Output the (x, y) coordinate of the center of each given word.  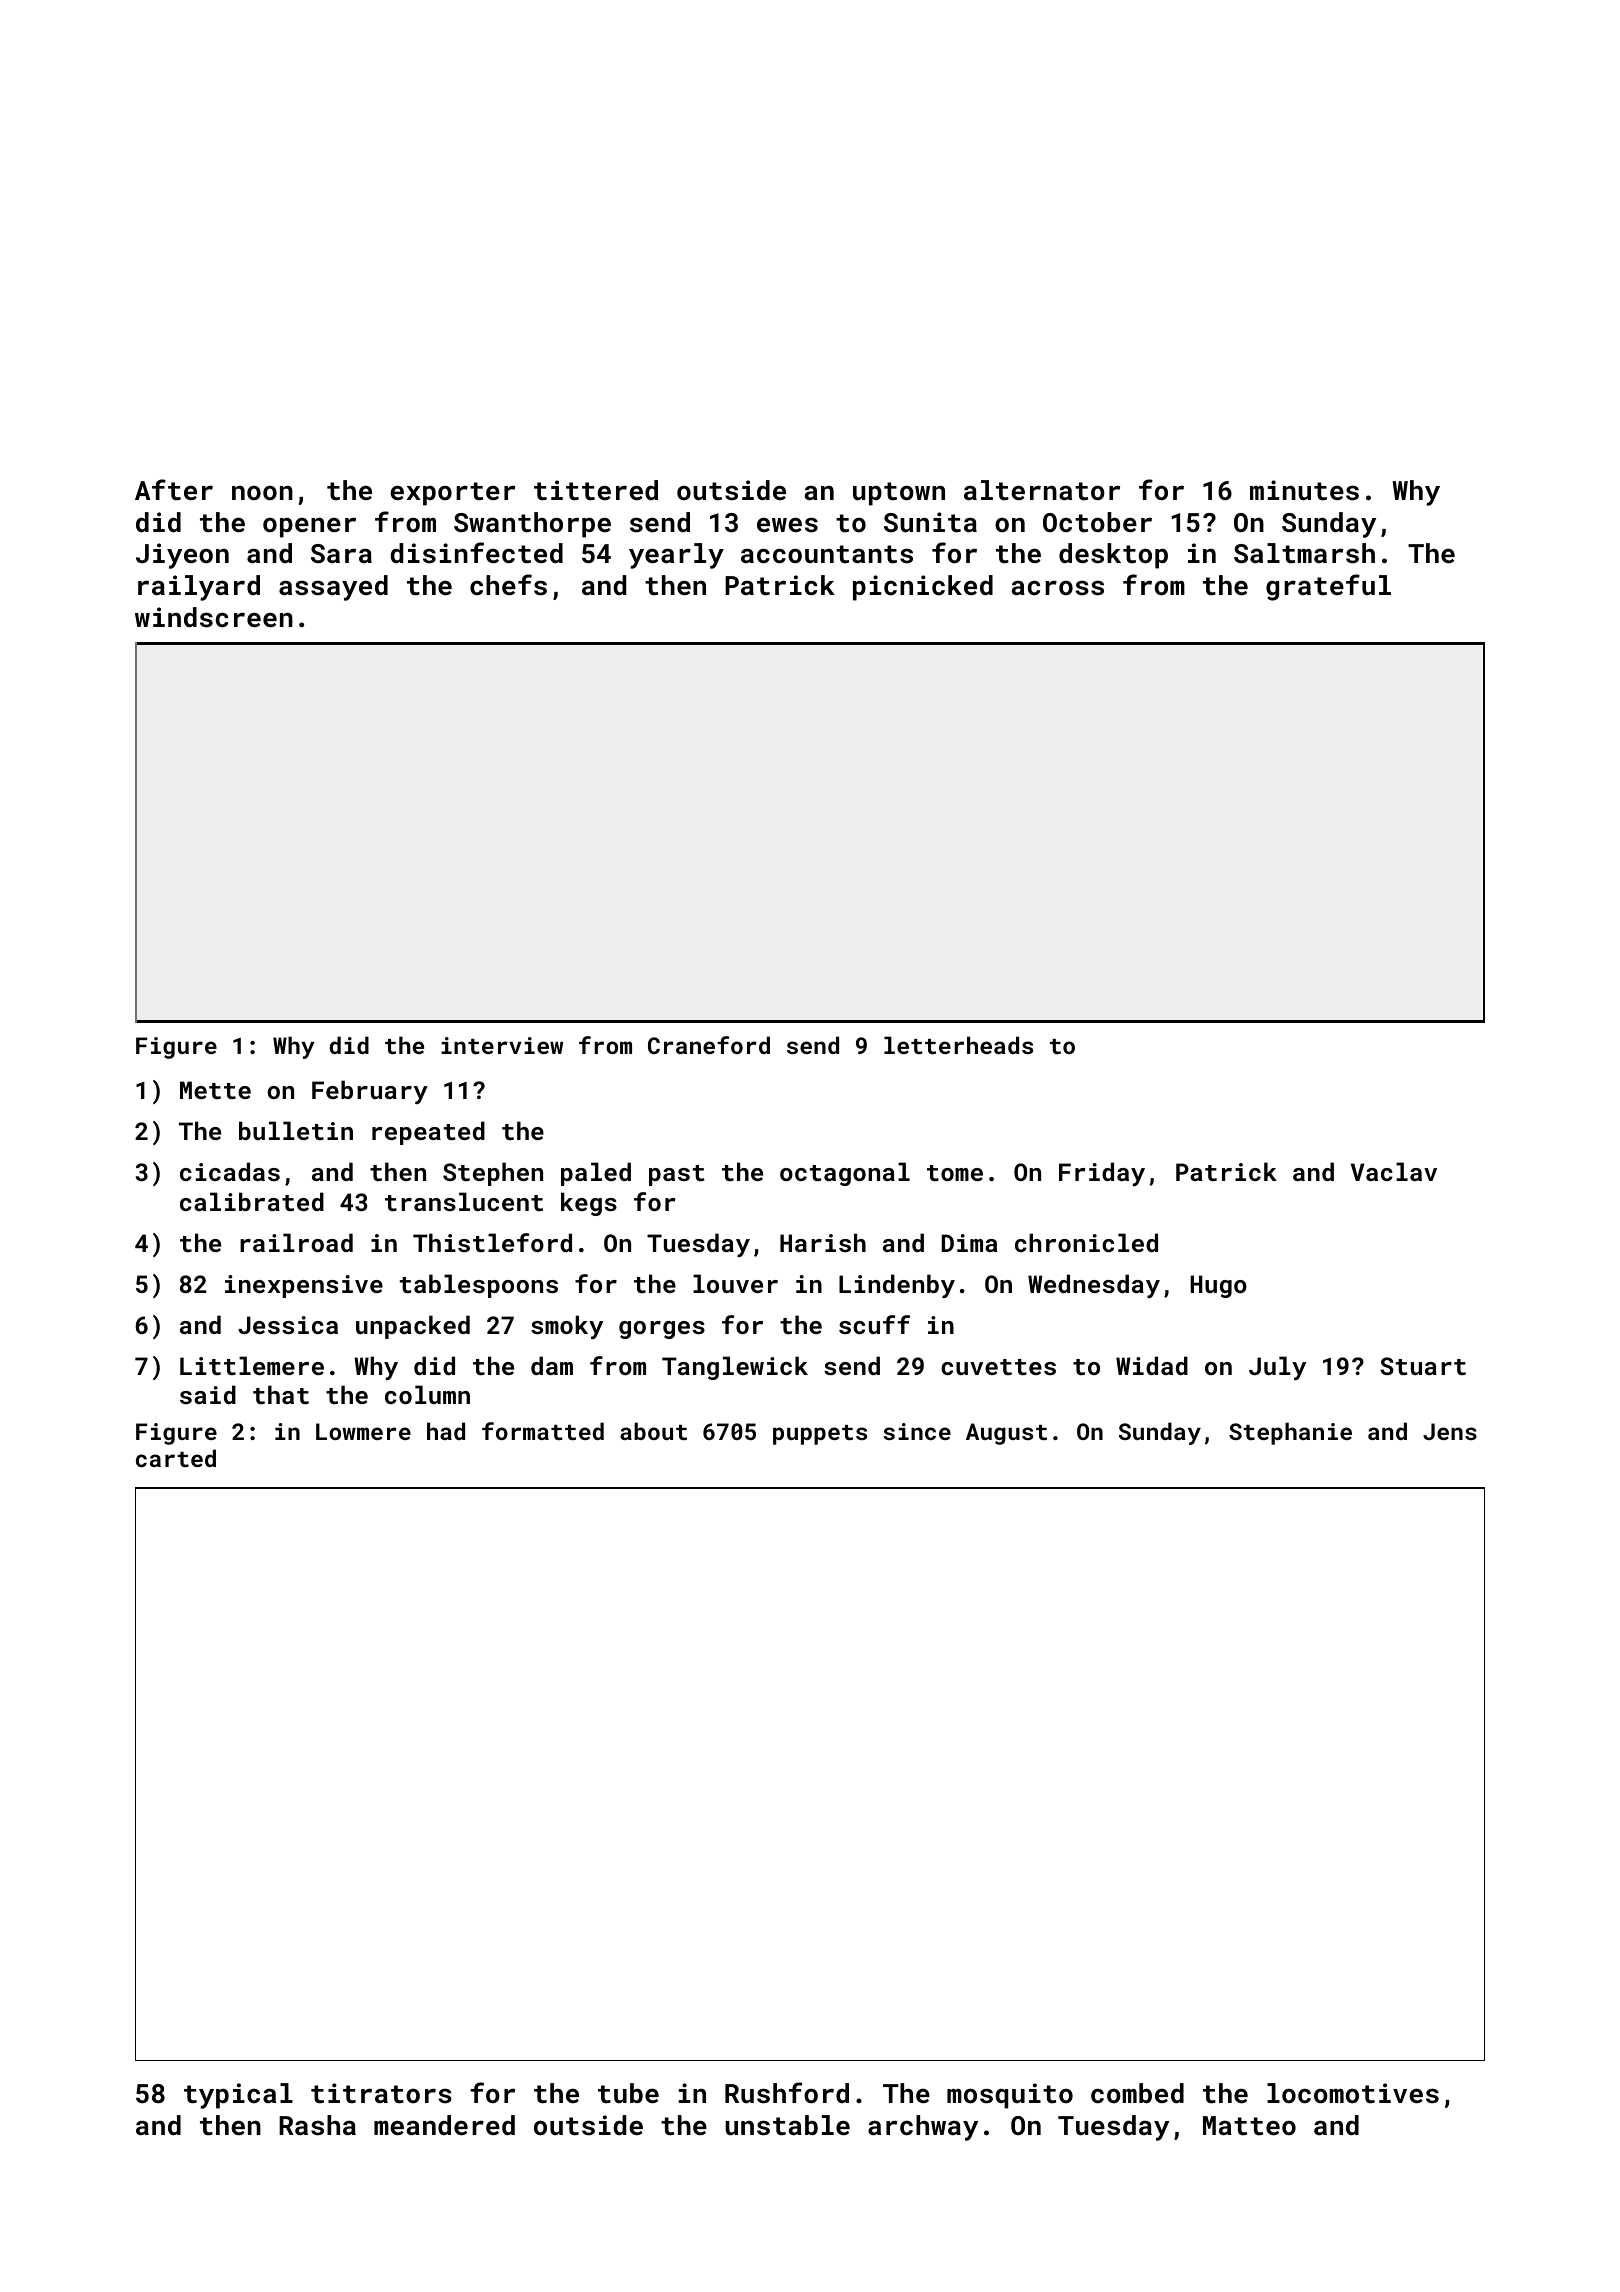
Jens (1450, 1431)
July (1277, 1368)
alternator (1042, 490)
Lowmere (363, 1431)
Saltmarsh (1304, 553)
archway (923, 2128)
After (174, 490)
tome (955, 1173)
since (917, 1431)
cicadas (230, 1171)
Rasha (317, 2125)
